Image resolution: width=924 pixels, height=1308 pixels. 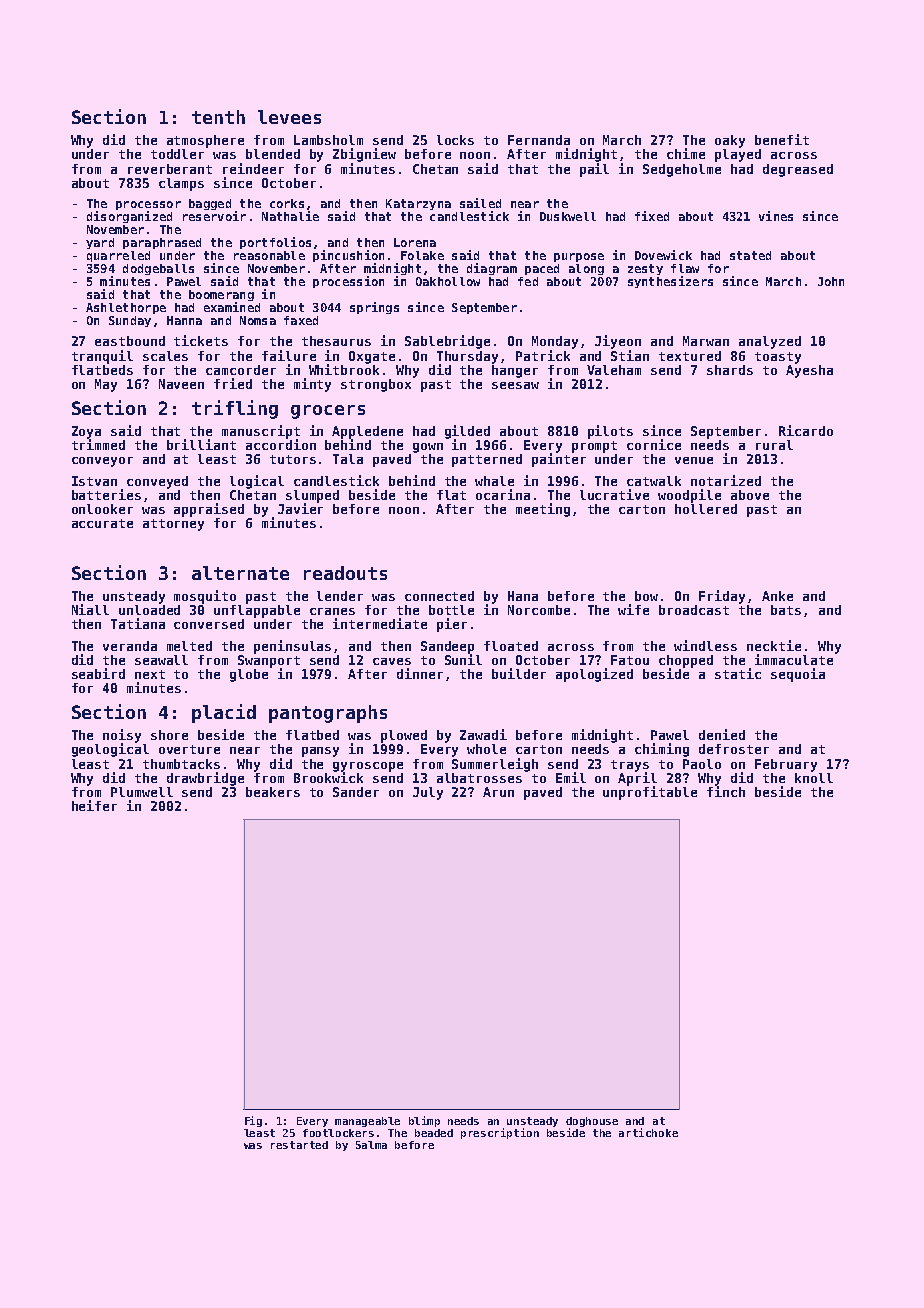 I want to click on mosquito, so click(x=205, y=597).
